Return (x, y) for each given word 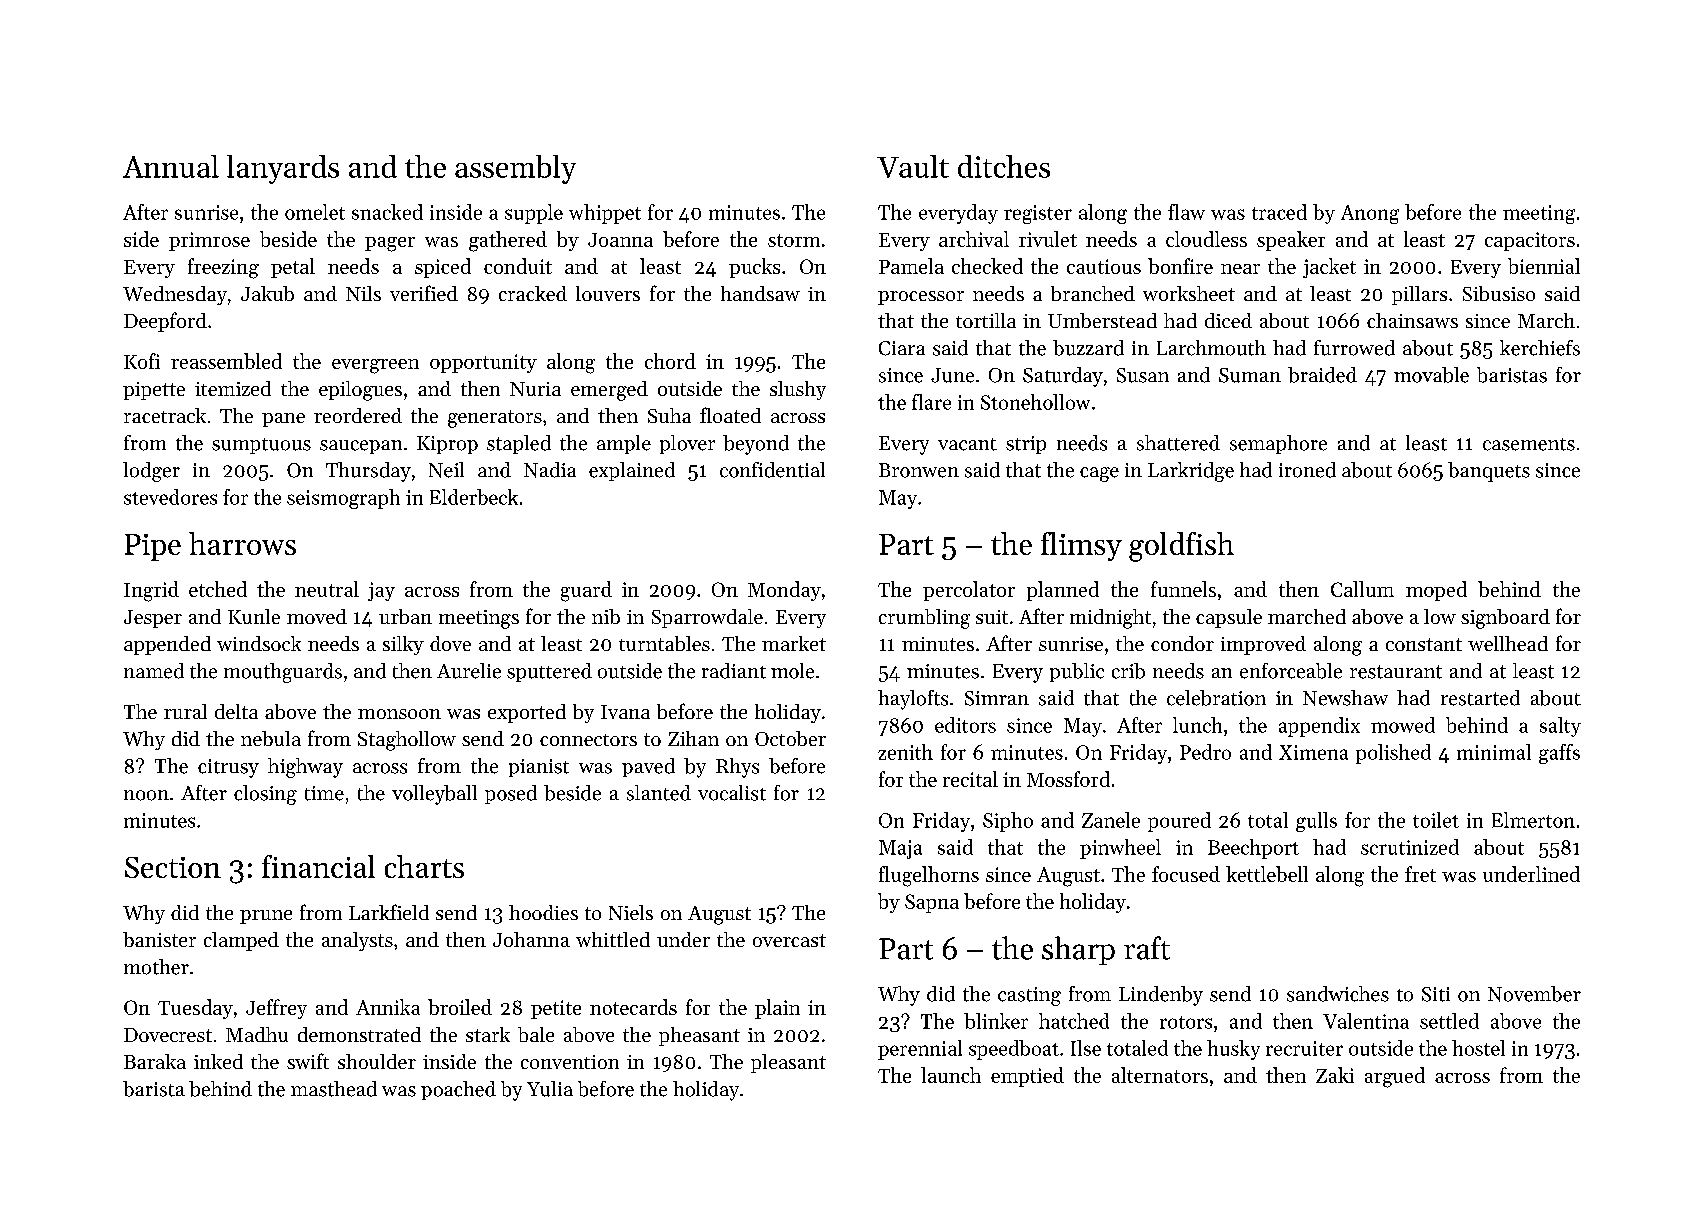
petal (293, 268)
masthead (334, 1089)
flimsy (1081, 546)
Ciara (902, 348)
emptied (1027, 1077)
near (1240, 269)
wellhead (1508, 643)
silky (403, 645)
